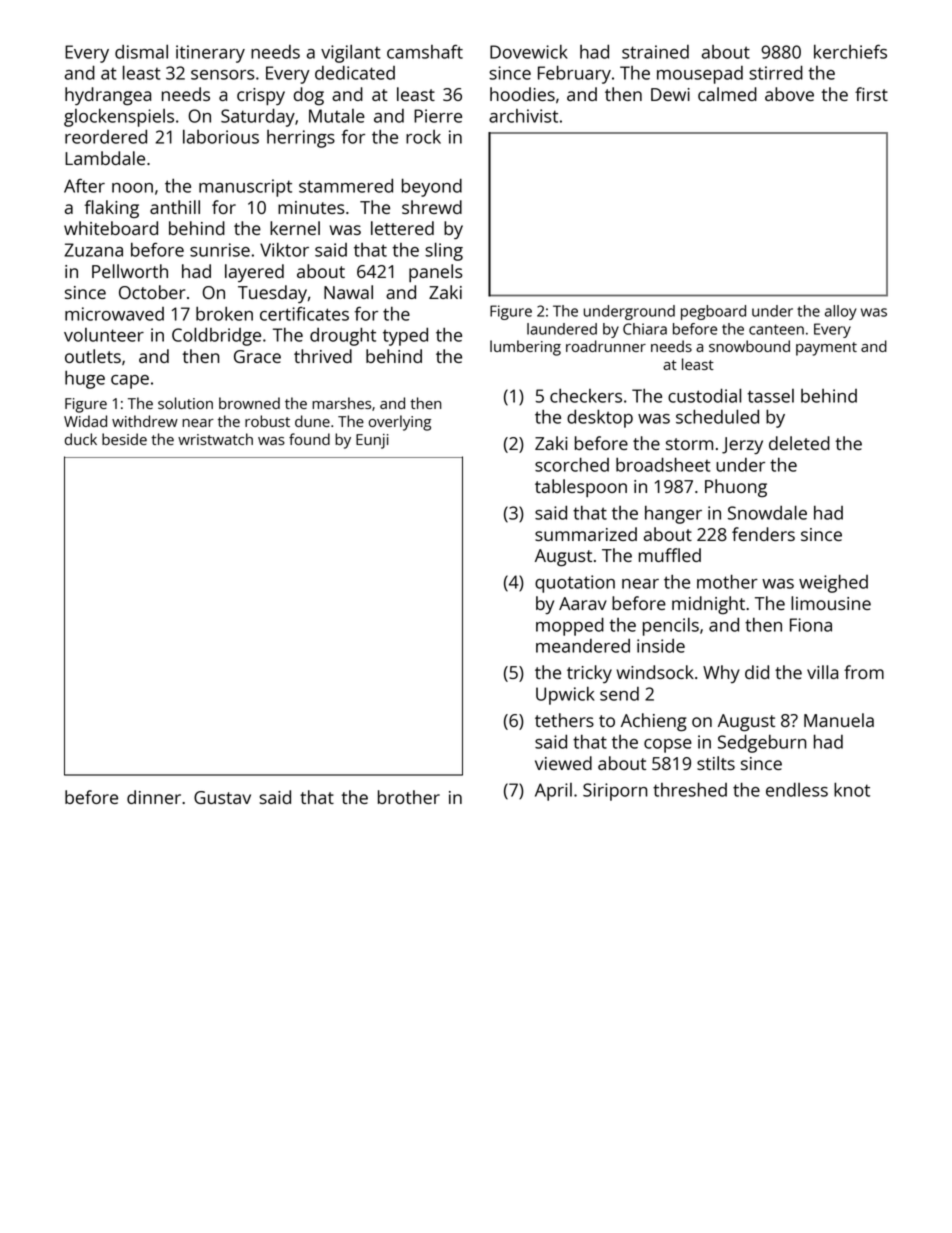 This page has width=952, height=1233. Describe the element at coordinates (704, 395) in the page. I see `custodial` at that location.
